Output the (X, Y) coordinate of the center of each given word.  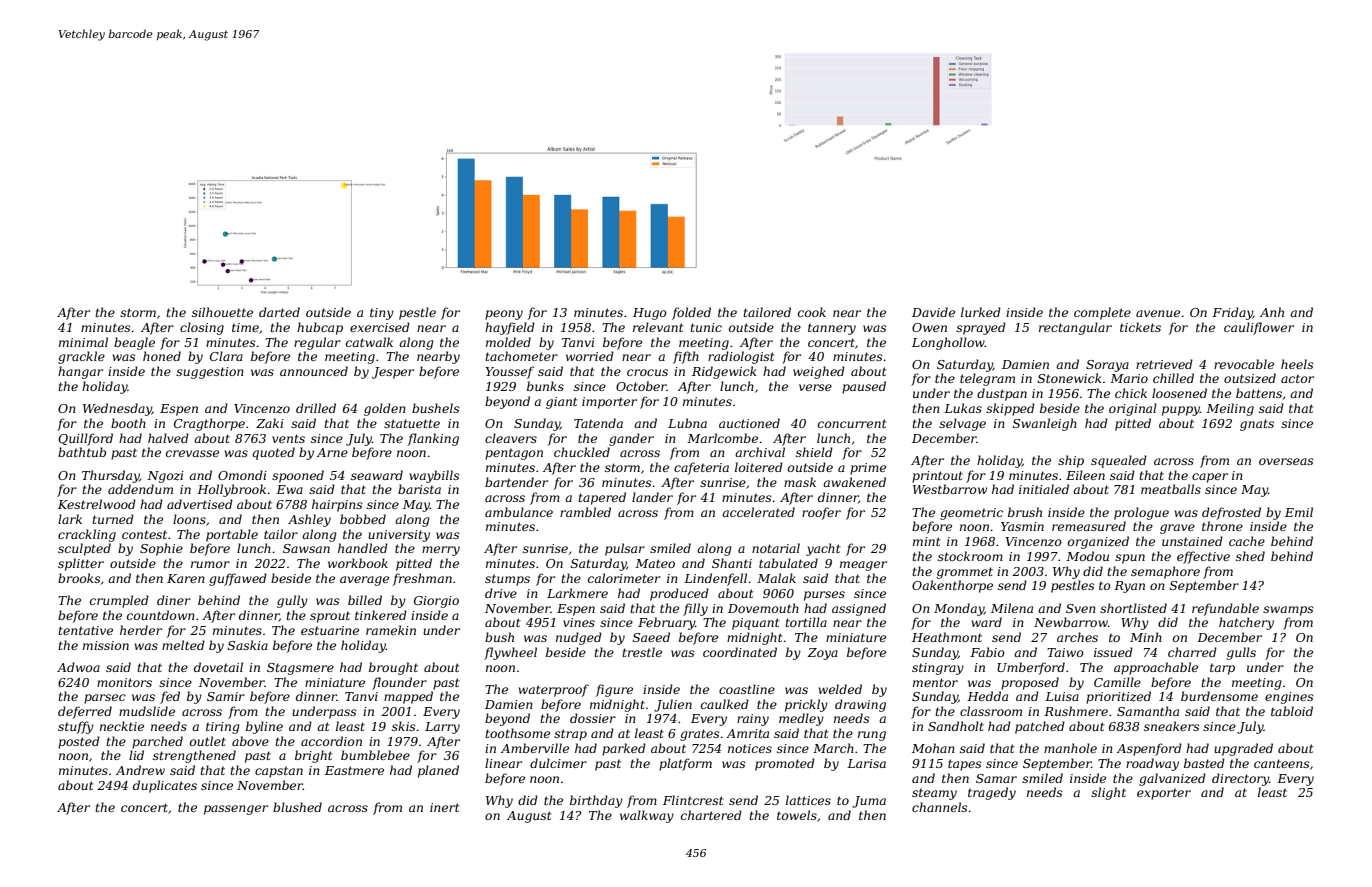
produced (679, 594)
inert (445, 807)
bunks (545, 386)
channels (939, 807)
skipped (1010, 409)
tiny (382, 314)
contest (144, 534)
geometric (971, 514)
